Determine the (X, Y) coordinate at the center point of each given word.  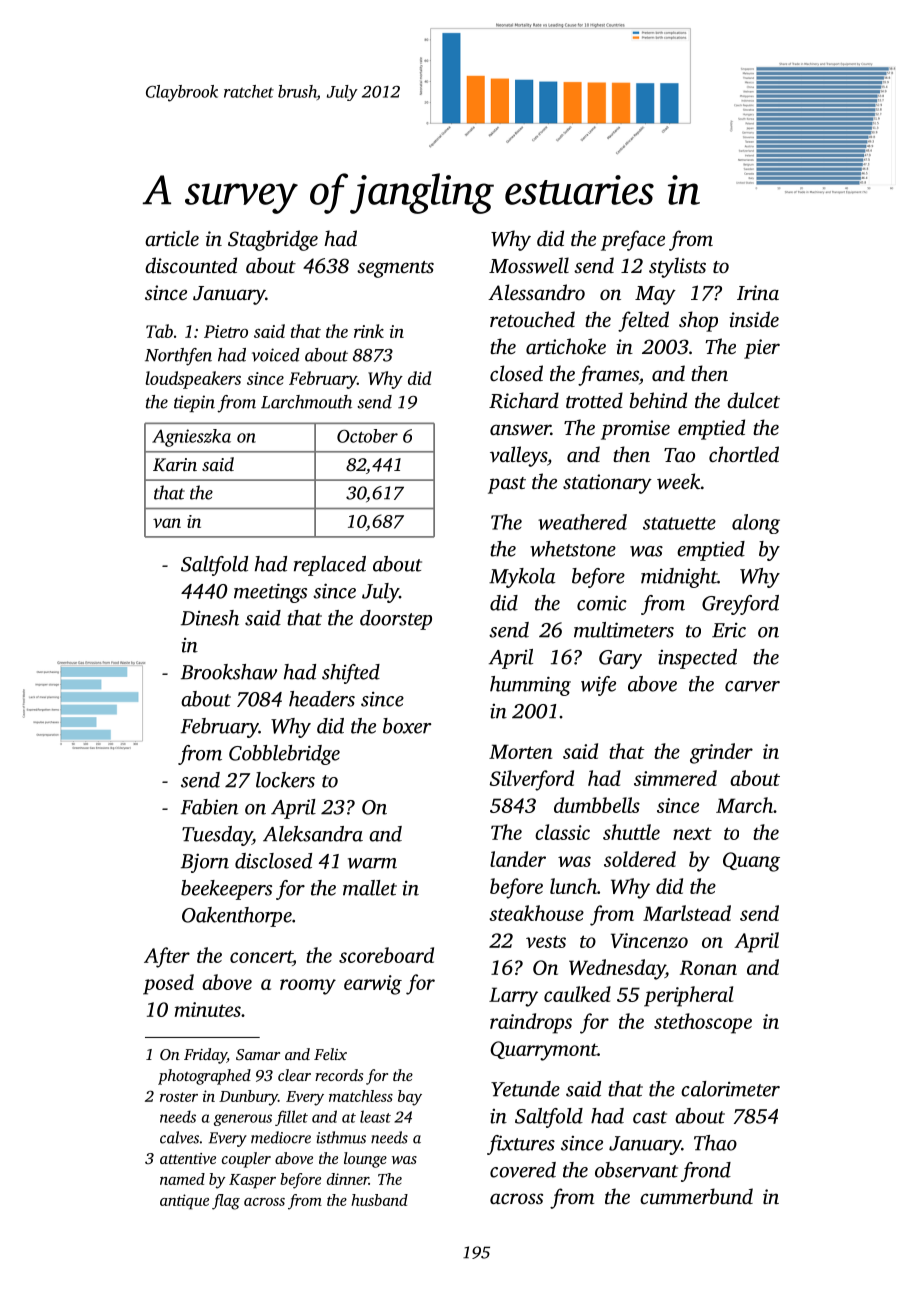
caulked (577, 994)
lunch (573, 886)
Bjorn (205, 863)
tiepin (194, 403)
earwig (373, 985)
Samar (258, 1054)
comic (602, 603)
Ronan (708, 967)
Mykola (522, 578)
